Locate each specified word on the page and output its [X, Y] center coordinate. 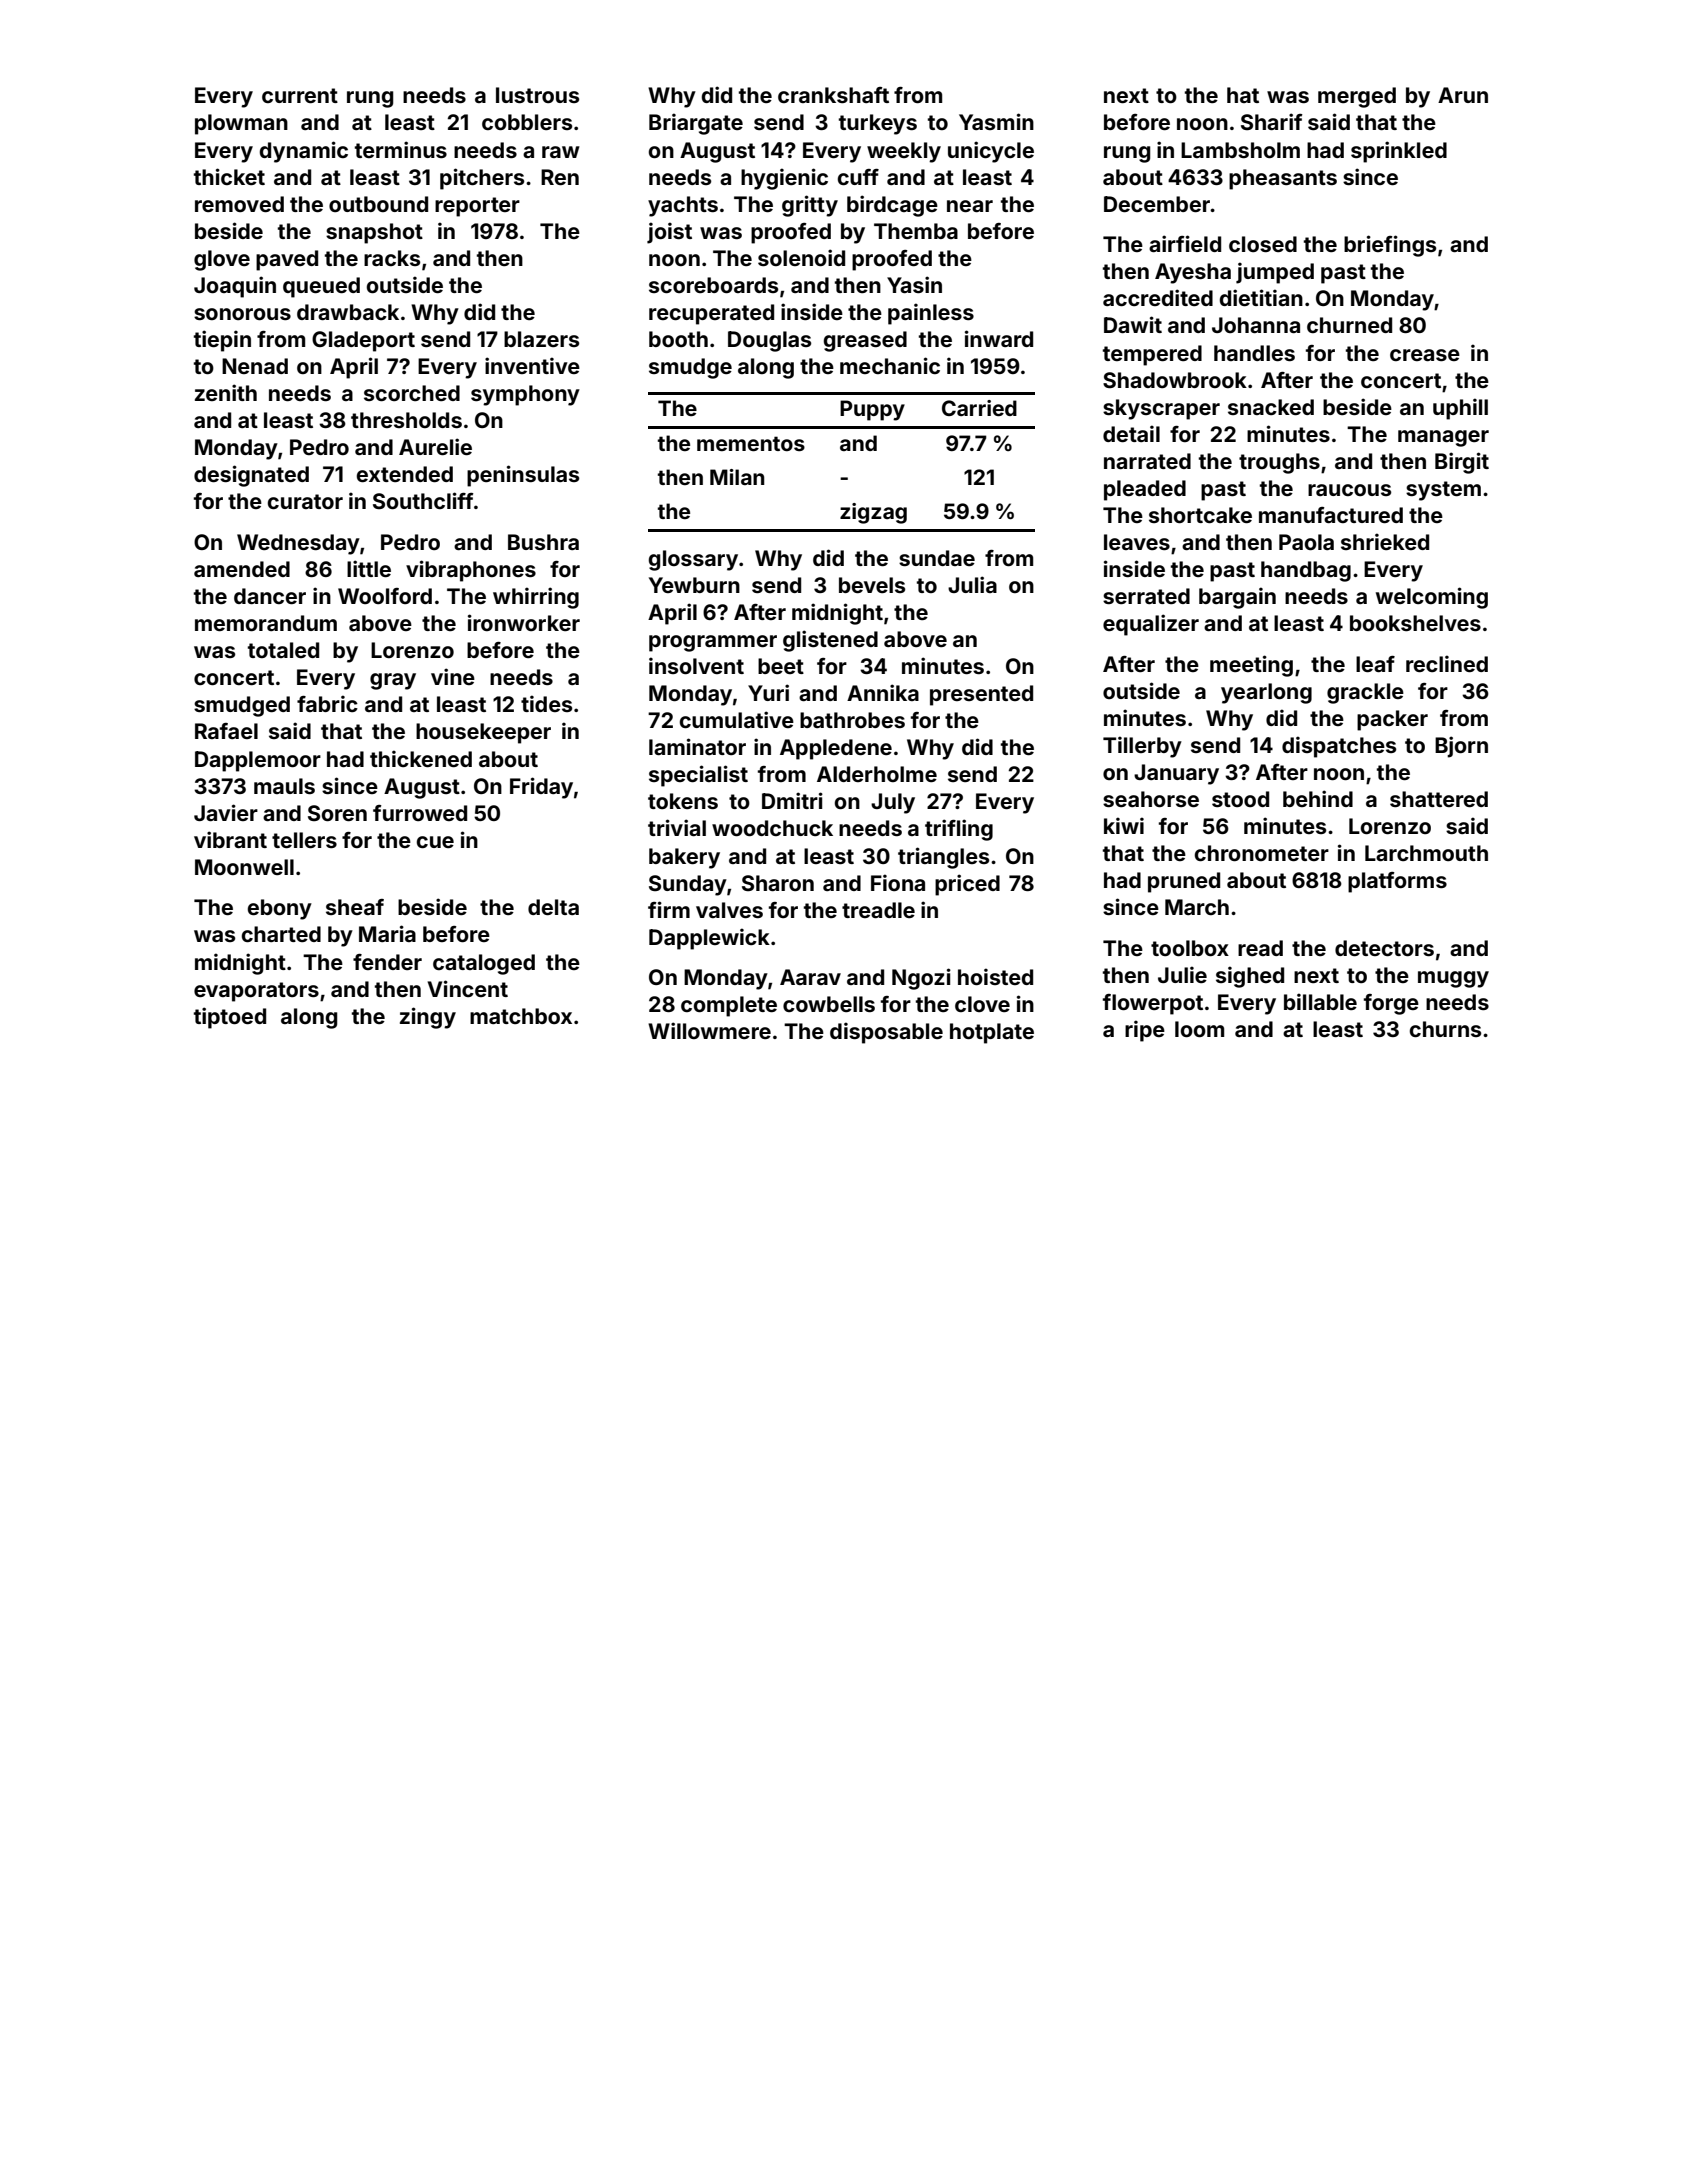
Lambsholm [1240, 150]
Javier [226, 812]
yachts [683, 206]
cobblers [527, 122]
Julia [972, 584]
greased [865, 341]
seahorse [1151, 799]
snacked [1271, 407]
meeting [1251, 666]
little [369, 568]
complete [729, 1006]
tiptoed [230, 1018]
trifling [959, 830]
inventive [532, 365]
